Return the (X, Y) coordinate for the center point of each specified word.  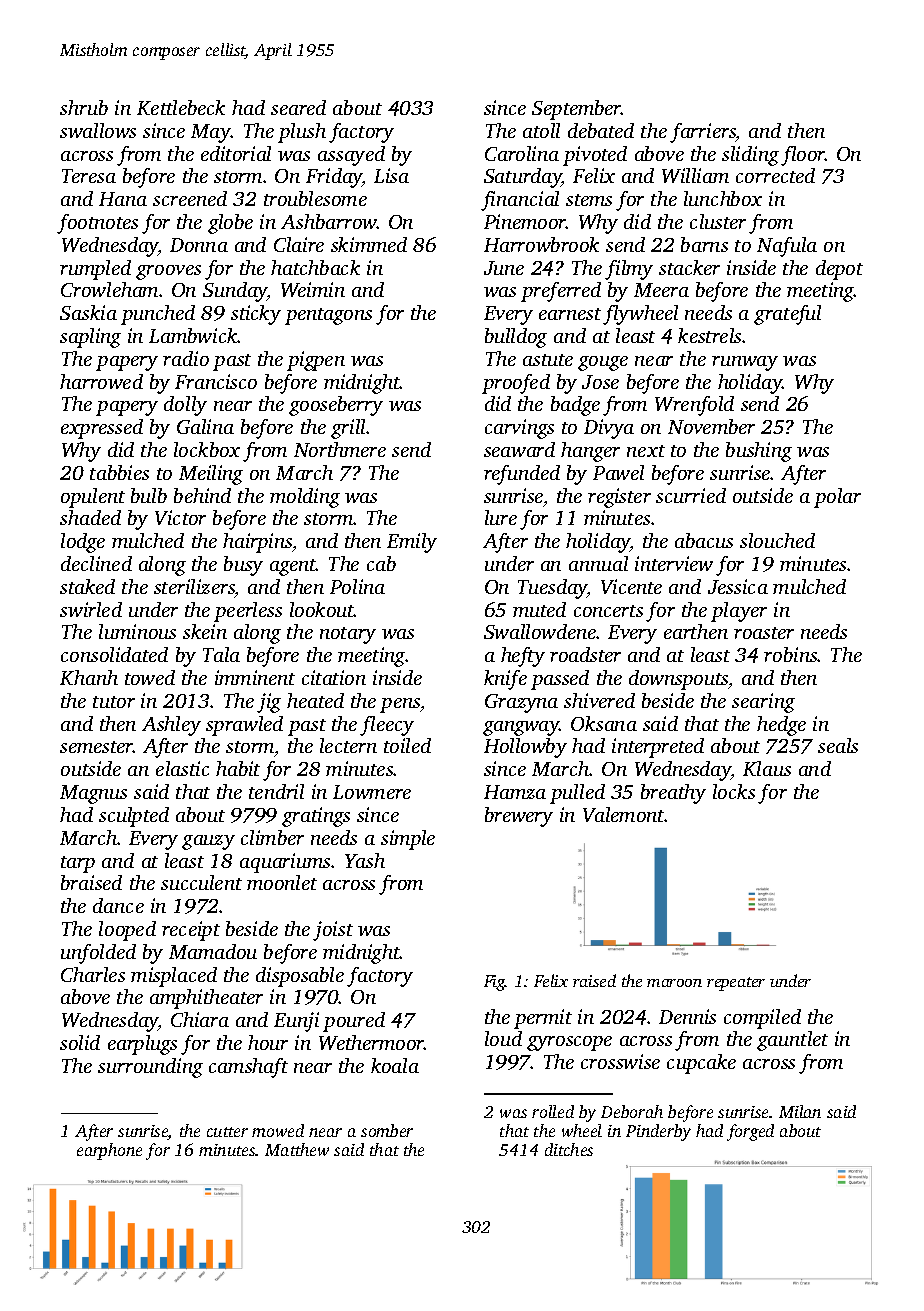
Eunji (296, 1022)
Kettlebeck (181, 107)
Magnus (93, 794)
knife (505, 680)
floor (803, 156)
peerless (248, 612)
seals (838, 745)
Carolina (522, 153)
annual (598, 563)
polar (837, 498)
